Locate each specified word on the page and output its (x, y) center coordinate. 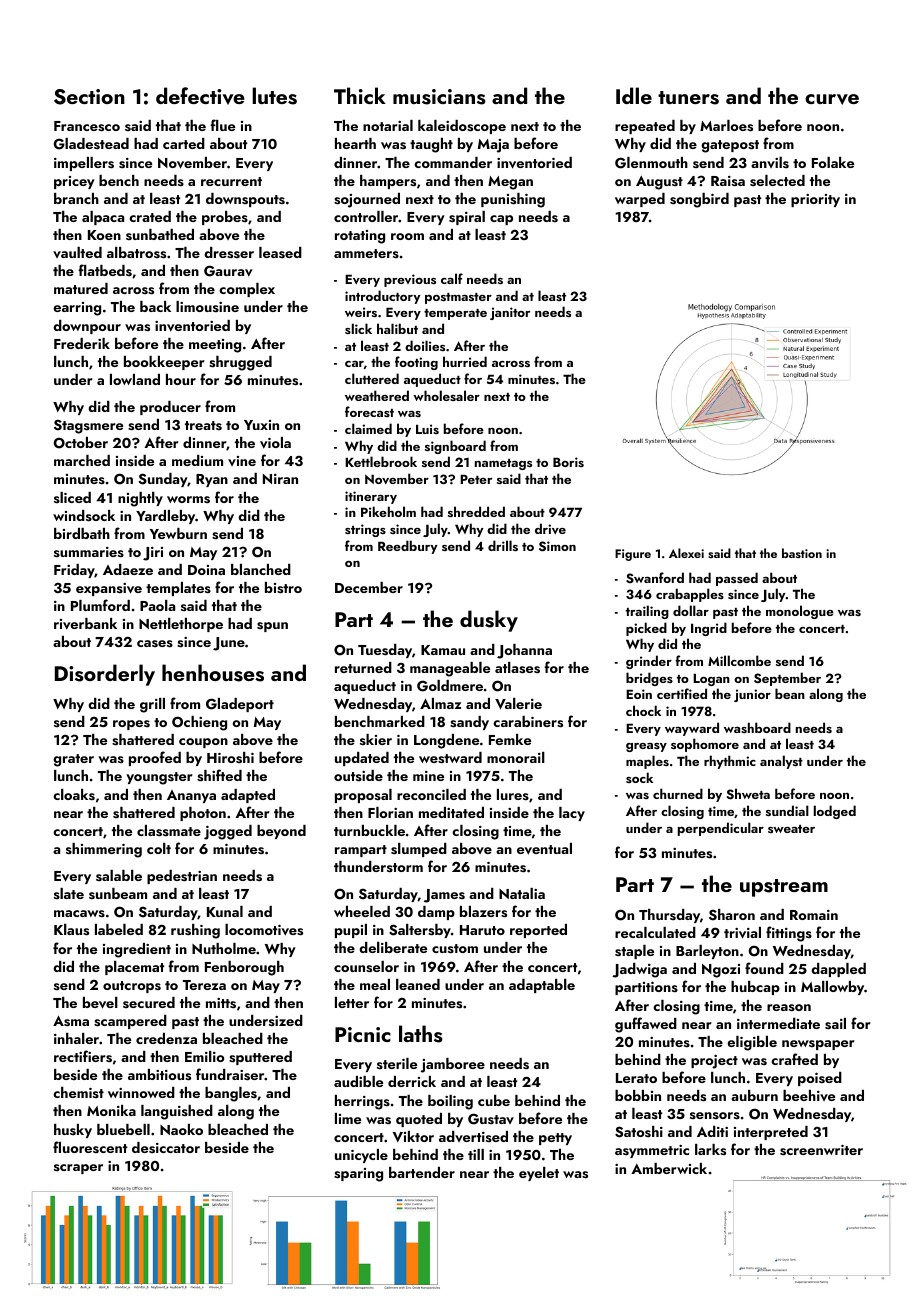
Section (89, 97)
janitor (510, 313)
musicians (439, 97)
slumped (419, 850)
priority (815, 200)
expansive (109, 589)
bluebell (123, 1129)
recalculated (655, 932)
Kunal (225, 911)
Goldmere (450, 686)
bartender (422, 1172)
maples (647, 762)
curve (832, 99)
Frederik (82, 343)
